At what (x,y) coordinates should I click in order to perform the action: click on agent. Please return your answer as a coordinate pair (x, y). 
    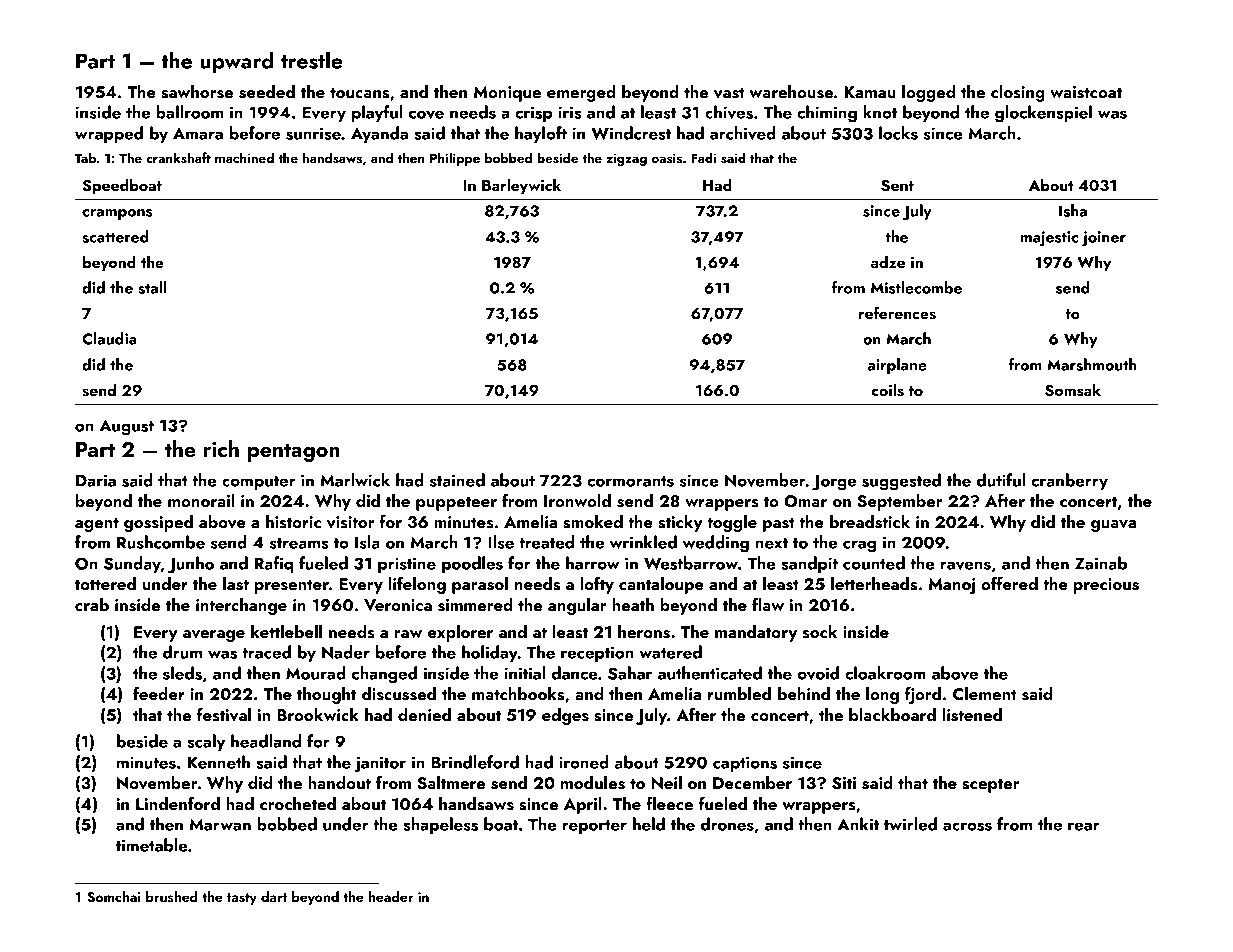
    Looking at the image, I should click on (97, 524).
